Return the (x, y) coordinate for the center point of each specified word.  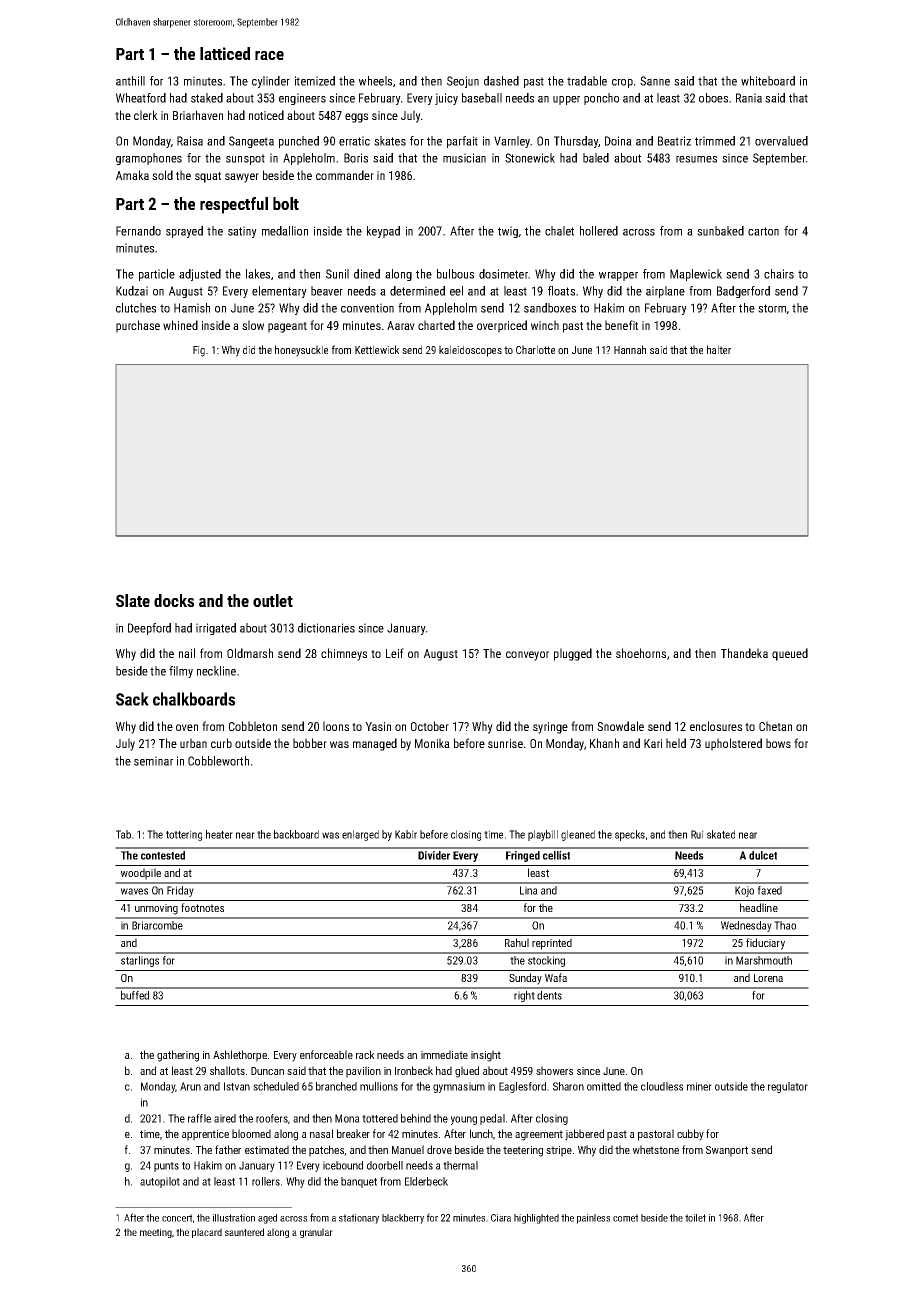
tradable (587, 81)
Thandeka (744, 653)
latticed (225, 53)
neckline (216, 671)
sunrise (505, 743)
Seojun (463, 82)
